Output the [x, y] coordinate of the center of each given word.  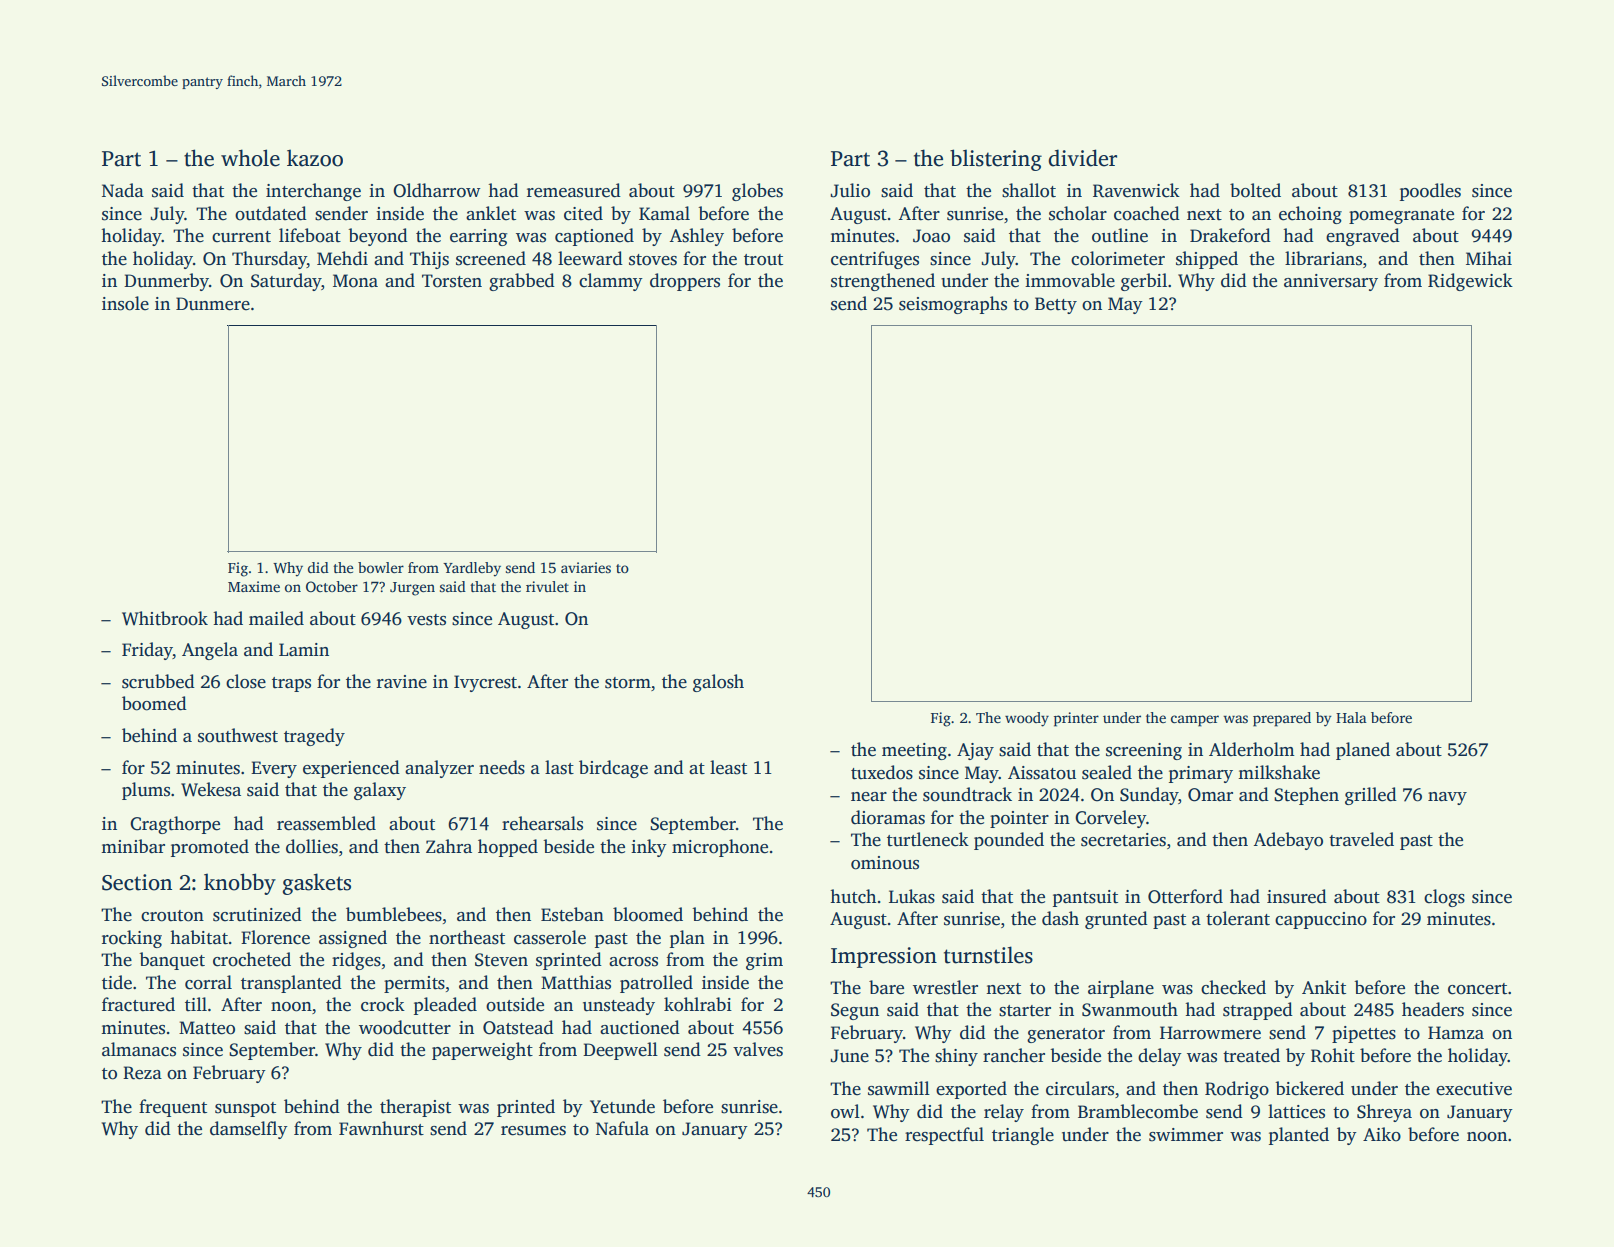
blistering [996, 160]
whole [250, 158]
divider [1083, 158]
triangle [1023, 1136]
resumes [533, 1131]
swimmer [1186, 1135]
